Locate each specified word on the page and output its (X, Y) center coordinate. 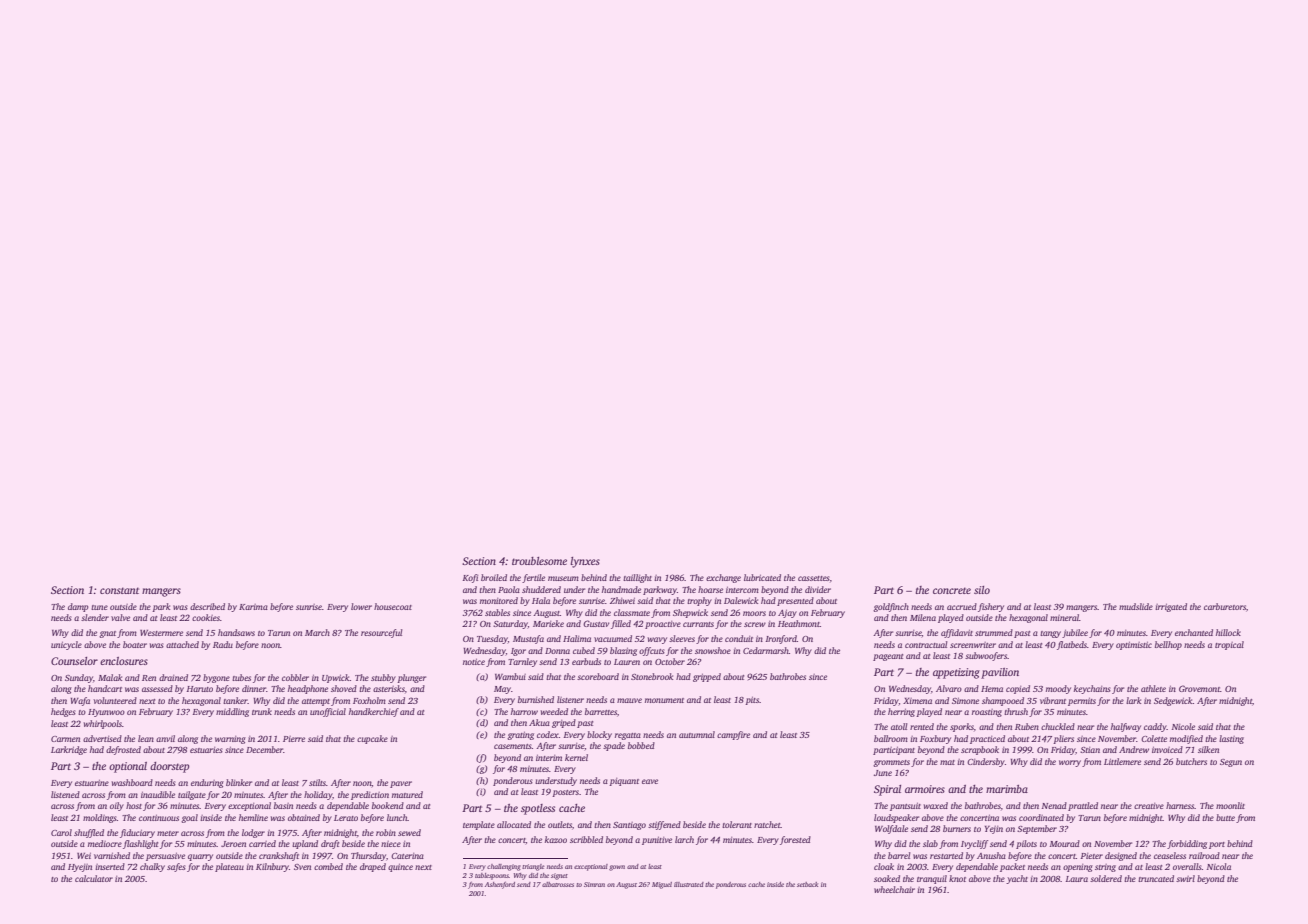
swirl (1185, 878)
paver (401, 784)
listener (570, 699)
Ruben (1027, 726)
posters (565, 793)
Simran (594, 884)
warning (230, 740)
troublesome (539, 561)
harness (1180, 805)
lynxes (585, 562)
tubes (241, 677)
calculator (94, 878)
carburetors (1225, 606)
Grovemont (1199, 688)
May (502, 690)
